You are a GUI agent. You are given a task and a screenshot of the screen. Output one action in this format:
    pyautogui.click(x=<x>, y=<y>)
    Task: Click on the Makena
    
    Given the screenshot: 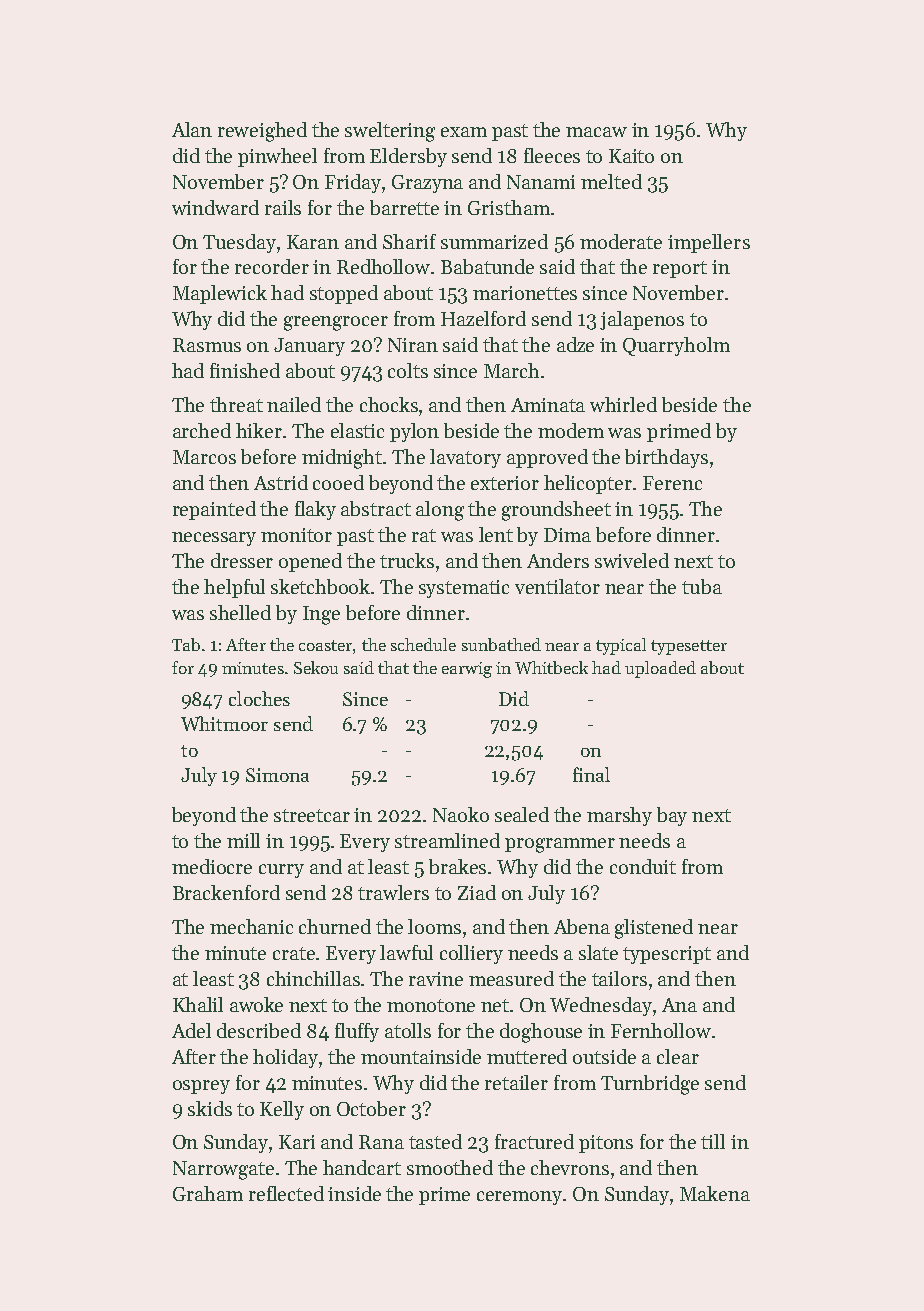 What is the action you would take?
    pyautogui.click(x=715, y=1193)
